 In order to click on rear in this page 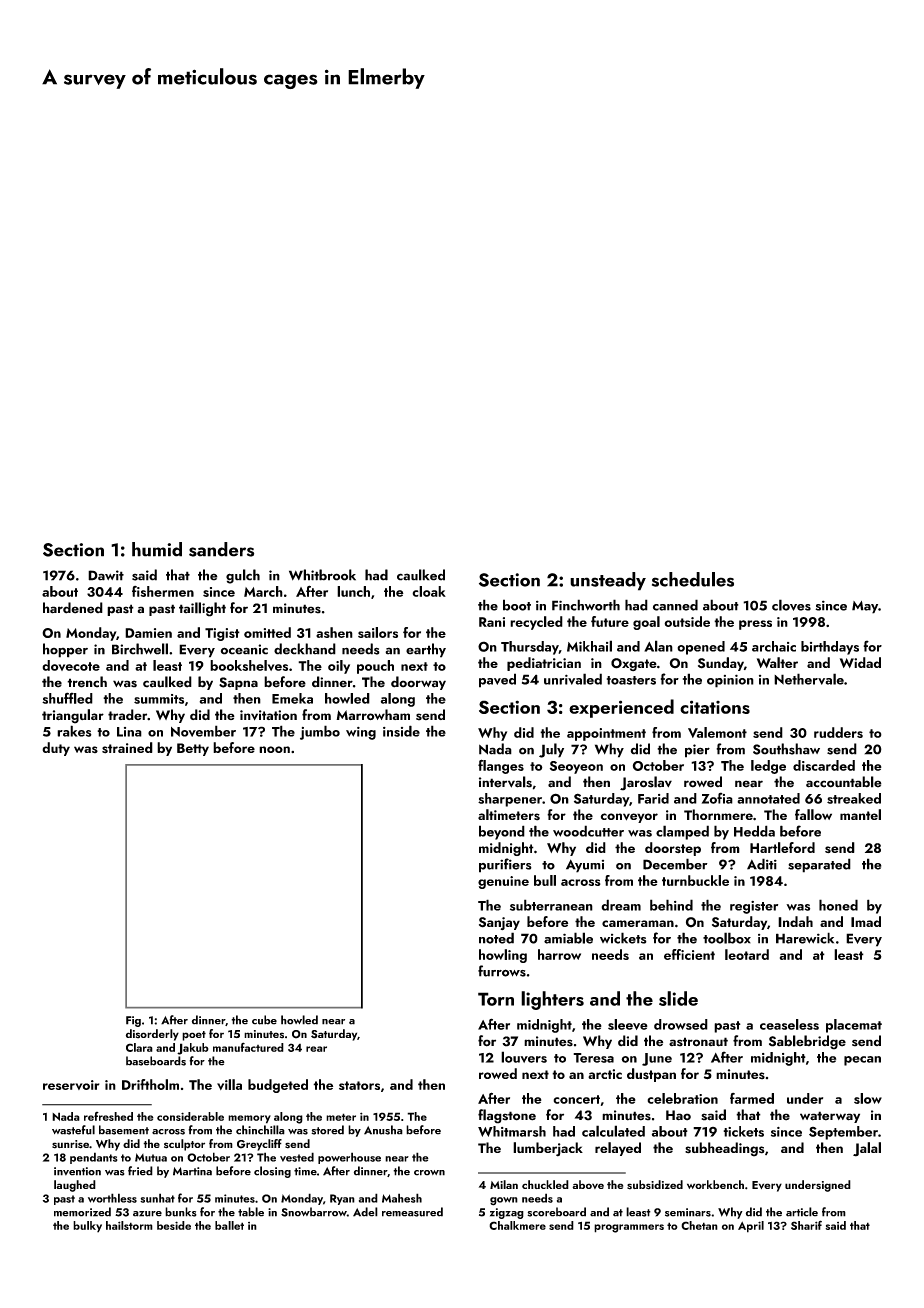, I will do `click(316, 1049)`.
